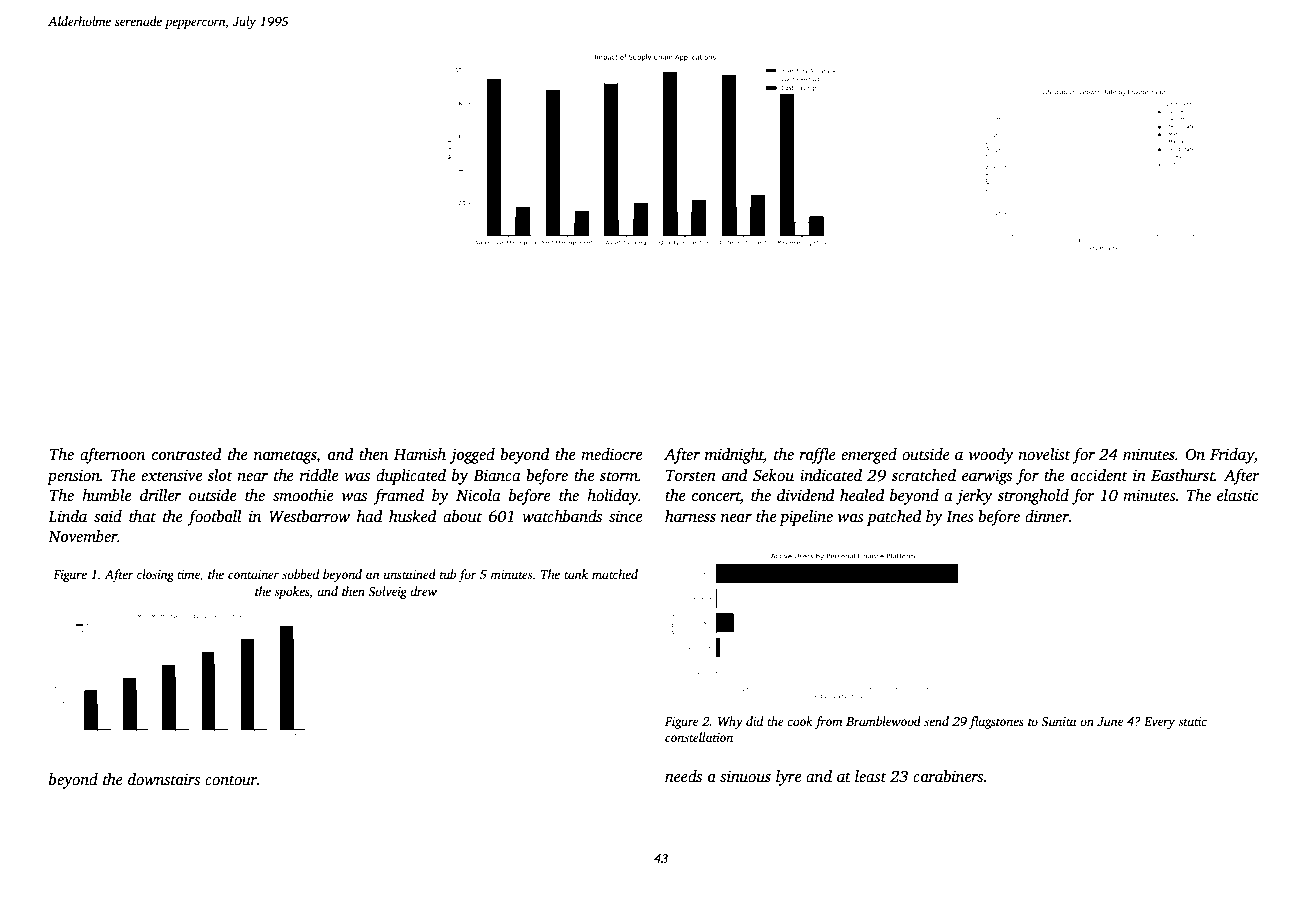  I want to click on contrasted, so click(187, 454).
